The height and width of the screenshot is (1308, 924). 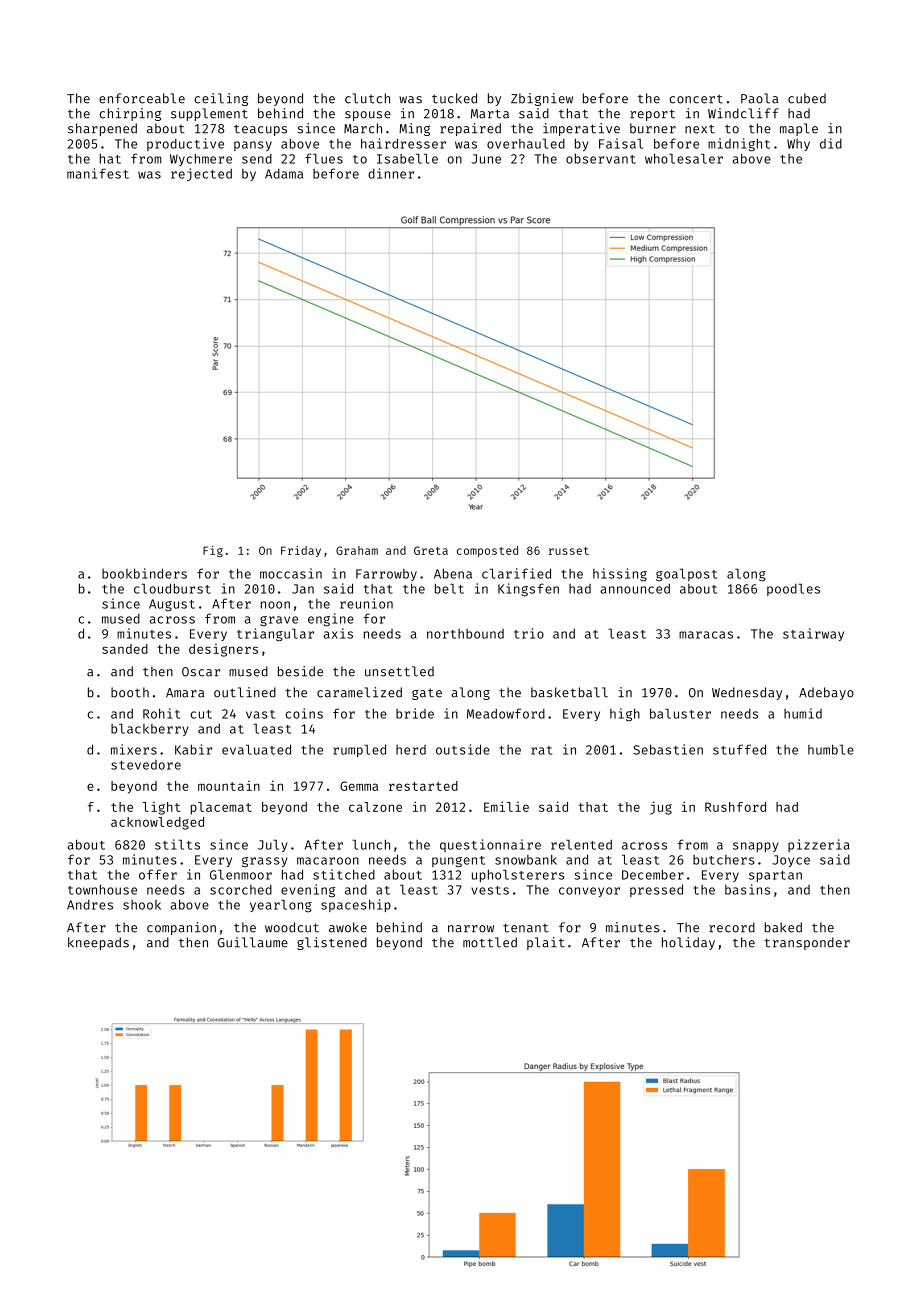 What do you see at coordinates (367, 98) in the screenshot?
I see `clutch` at bounding box center [367, 98].
